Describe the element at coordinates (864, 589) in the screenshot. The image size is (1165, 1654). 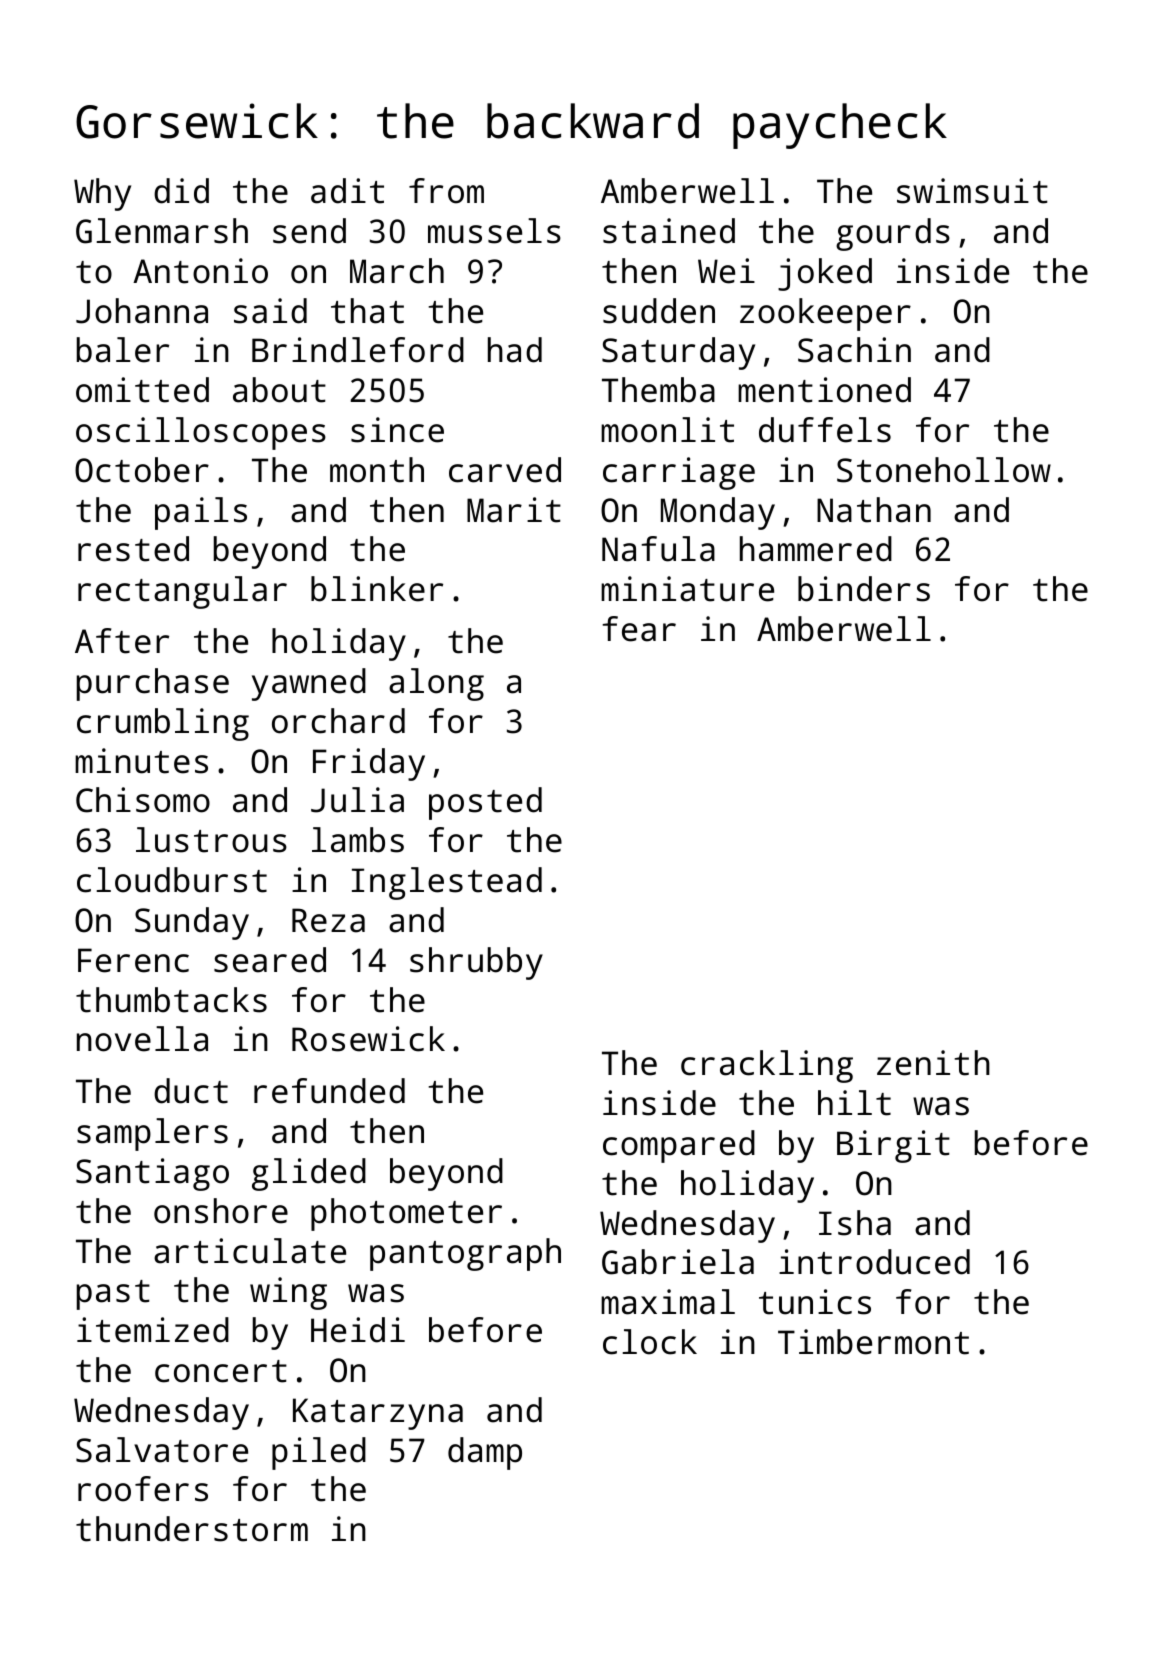
I see `binders` at that location.
